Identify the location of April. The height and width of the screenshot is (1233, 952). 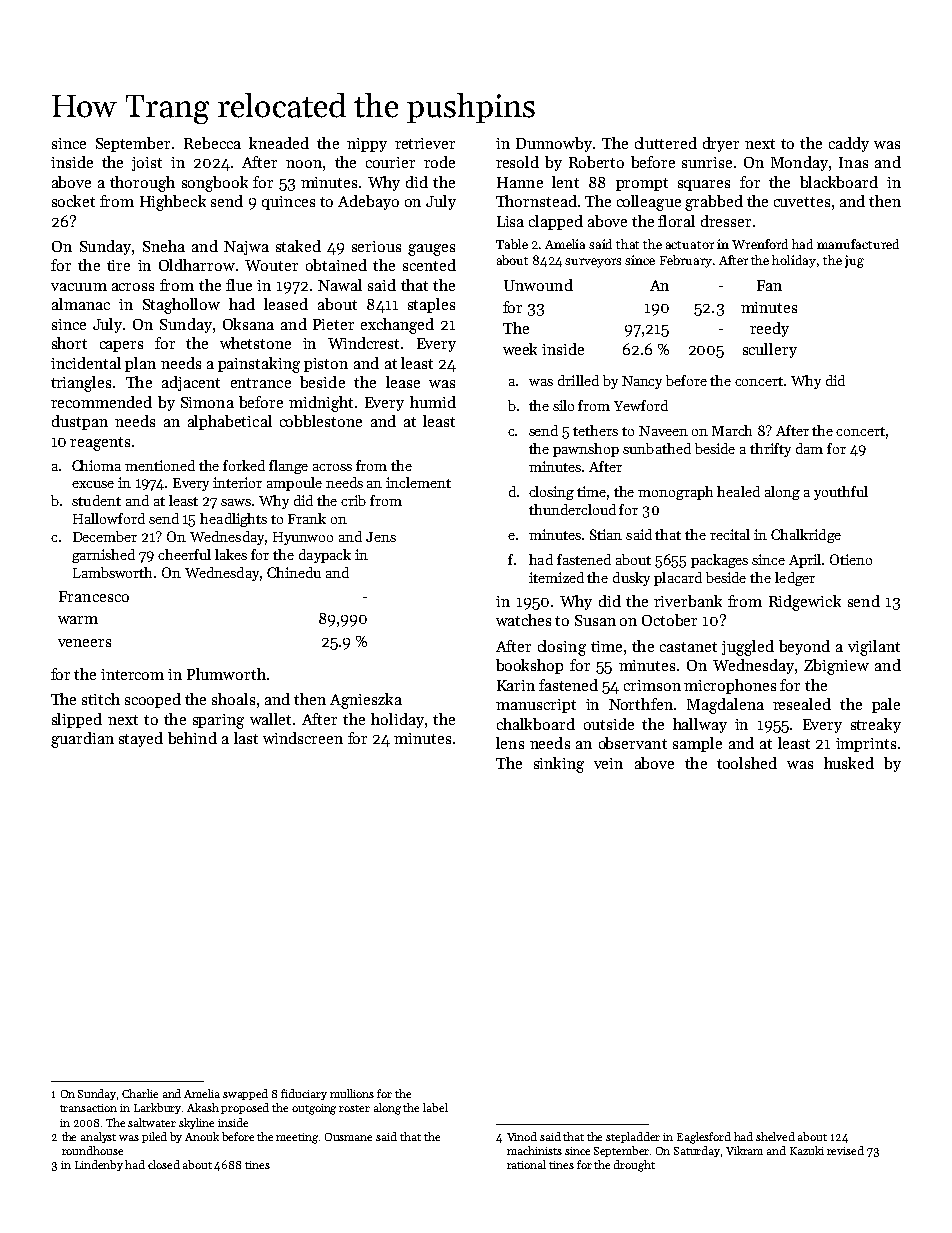
(805, 561).
